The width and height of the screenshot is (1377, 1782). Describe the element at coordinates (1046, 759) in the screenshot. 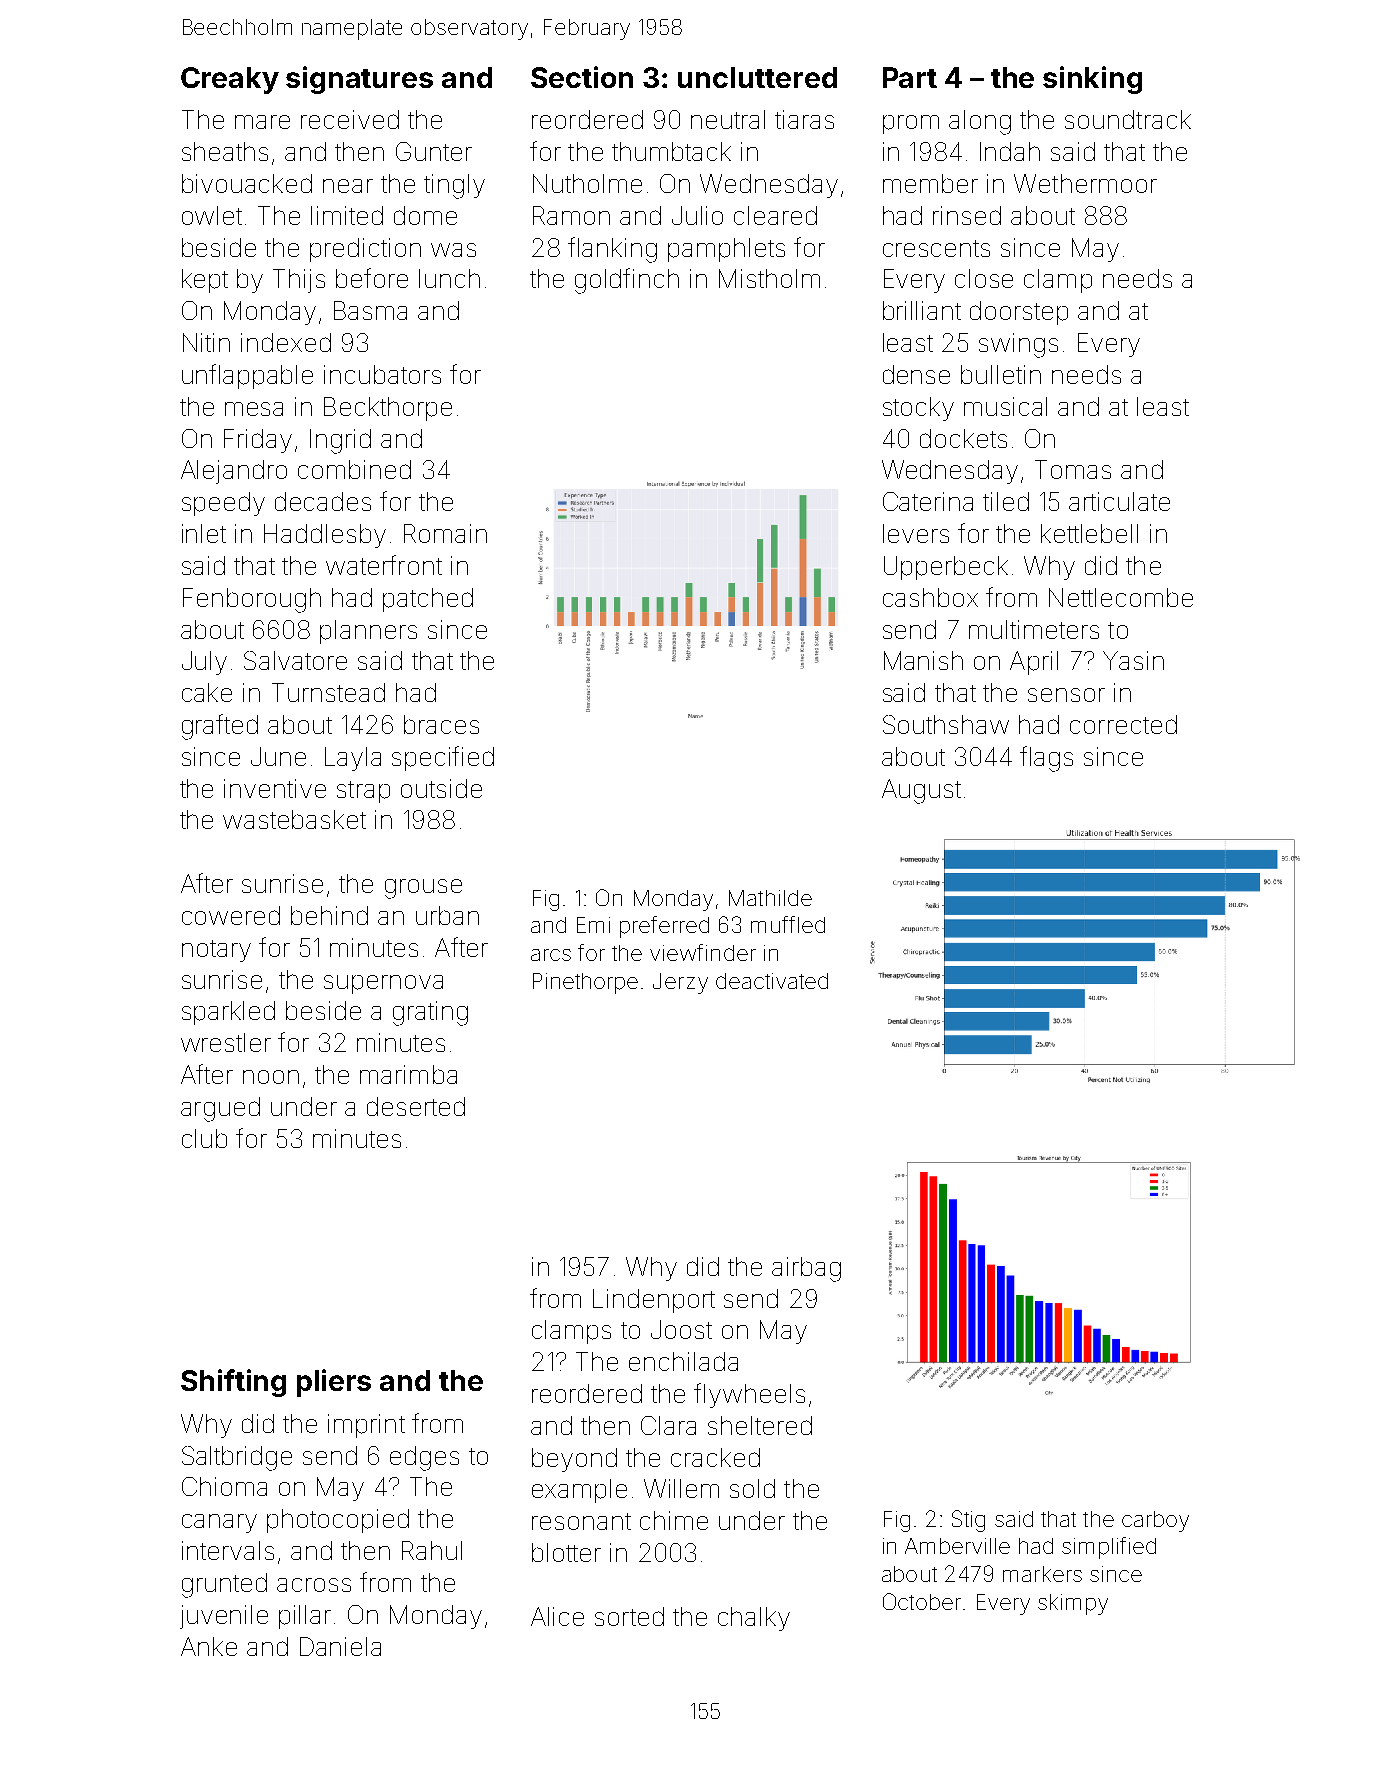

I see `flags` at that location.
